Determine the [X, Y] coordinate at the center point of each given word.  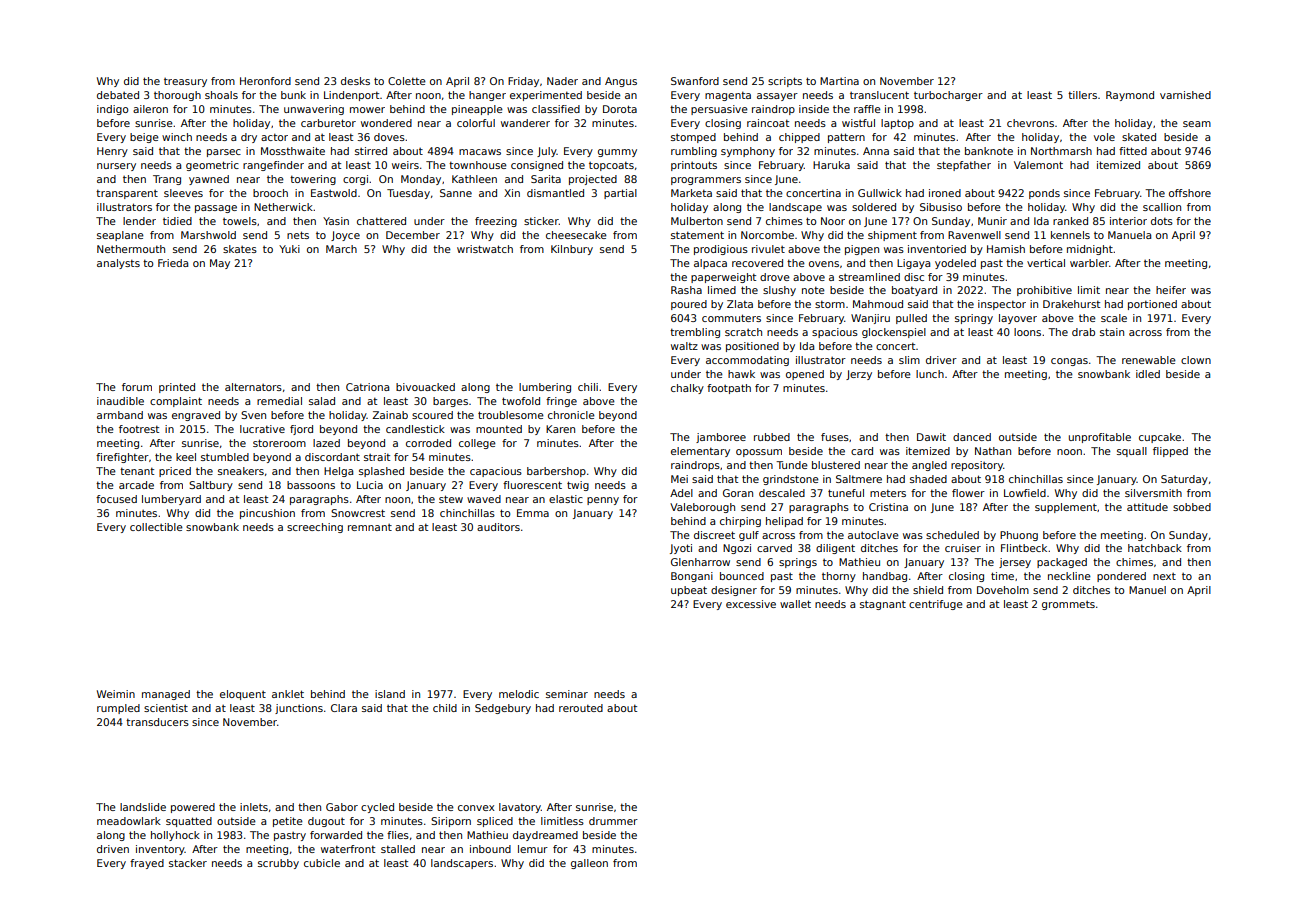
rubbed [772, 437]
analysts [118, 264]
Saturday [1184, 480]
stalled [398, 849]
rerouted [581, 708]
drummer [613, 821]
